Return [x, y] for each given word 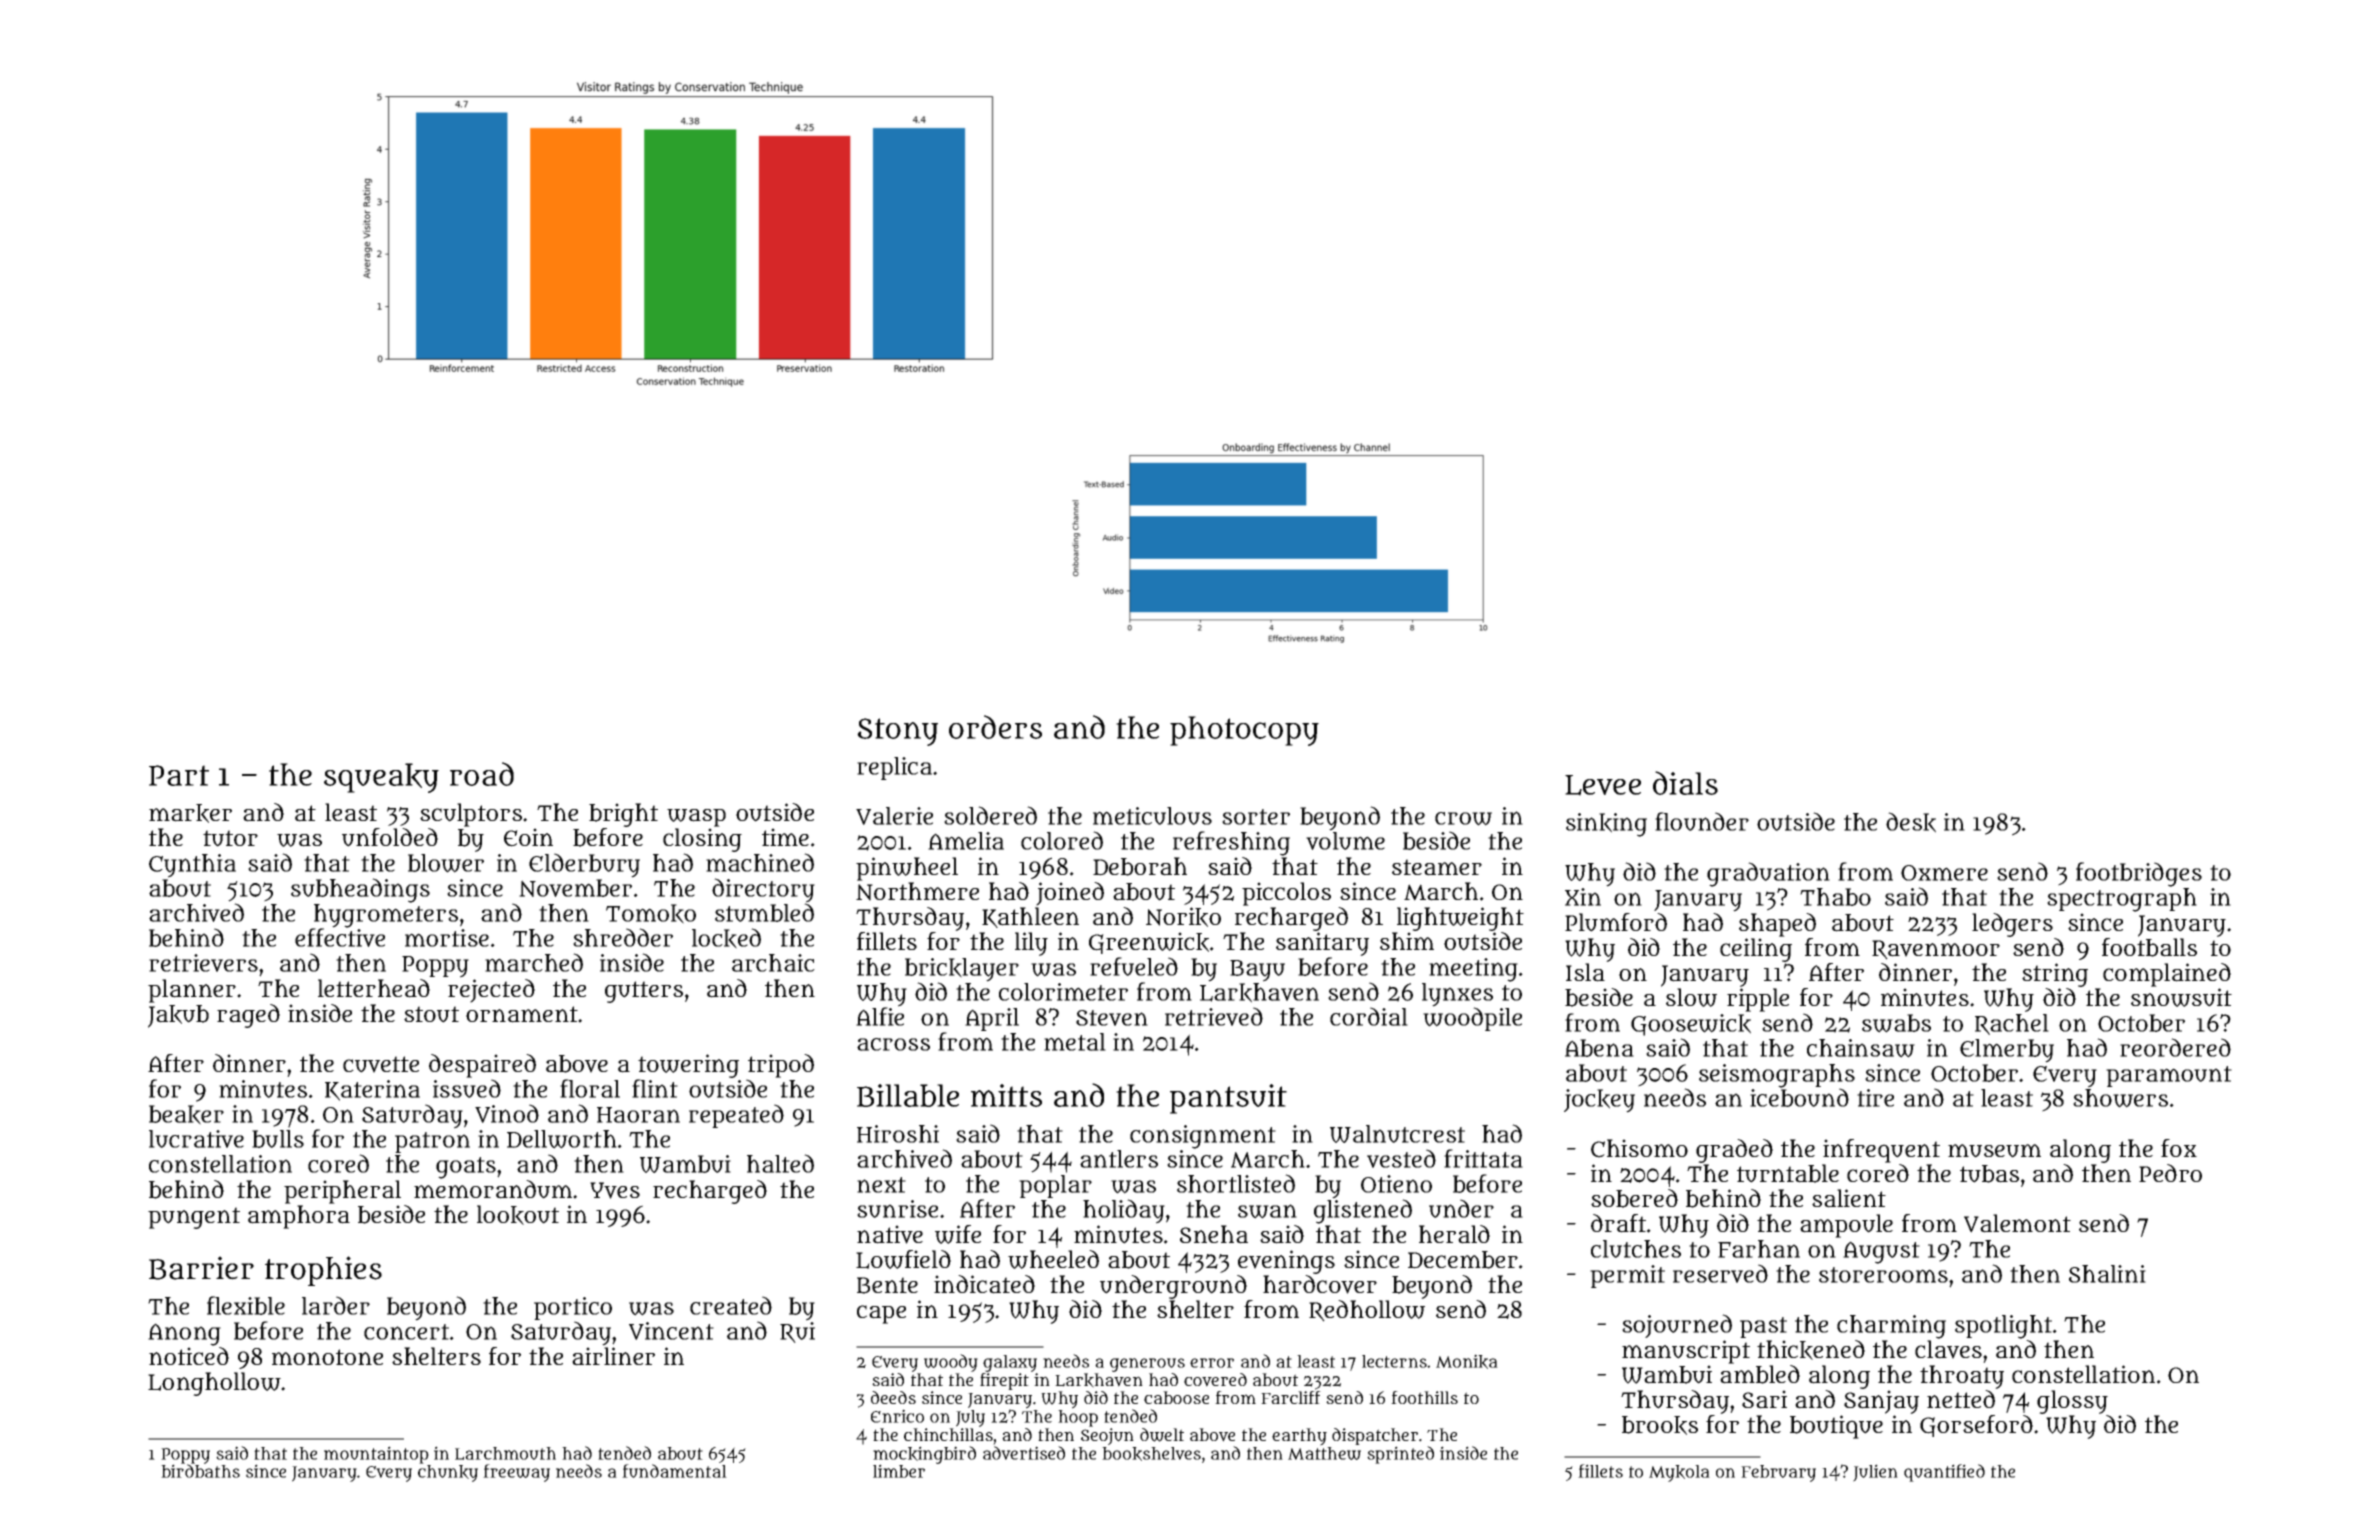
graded [1734, 1151]
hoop [1078, 1418]
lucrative [196, 1139]
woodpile [1472, 1019]
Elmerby [2007, 1051]
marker [190, 813]
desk [1911, 822]
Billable [908, 1095]
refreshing [1231, 843]
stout [431, 1014]
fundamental [674, 1471]
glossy [2072, 1402]
